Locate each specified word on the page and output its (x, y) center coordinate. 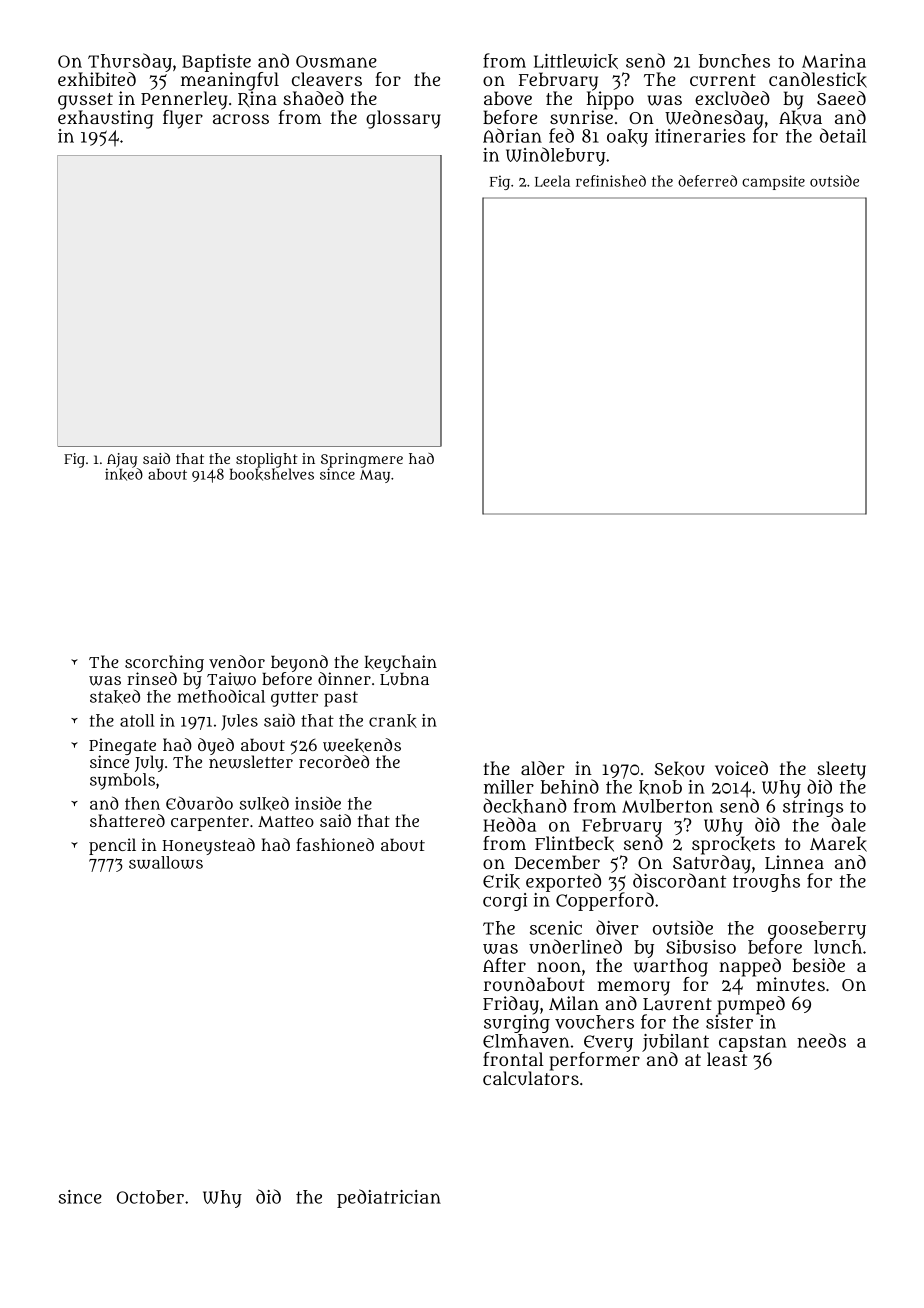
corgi (505, 902)
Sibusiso (701, 947)
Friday (511, 1005)
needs (821, 1040)
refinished (611, 181)
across (241, 119)
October (150, 1197)
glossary (403, 119)
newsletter (251, 762)
